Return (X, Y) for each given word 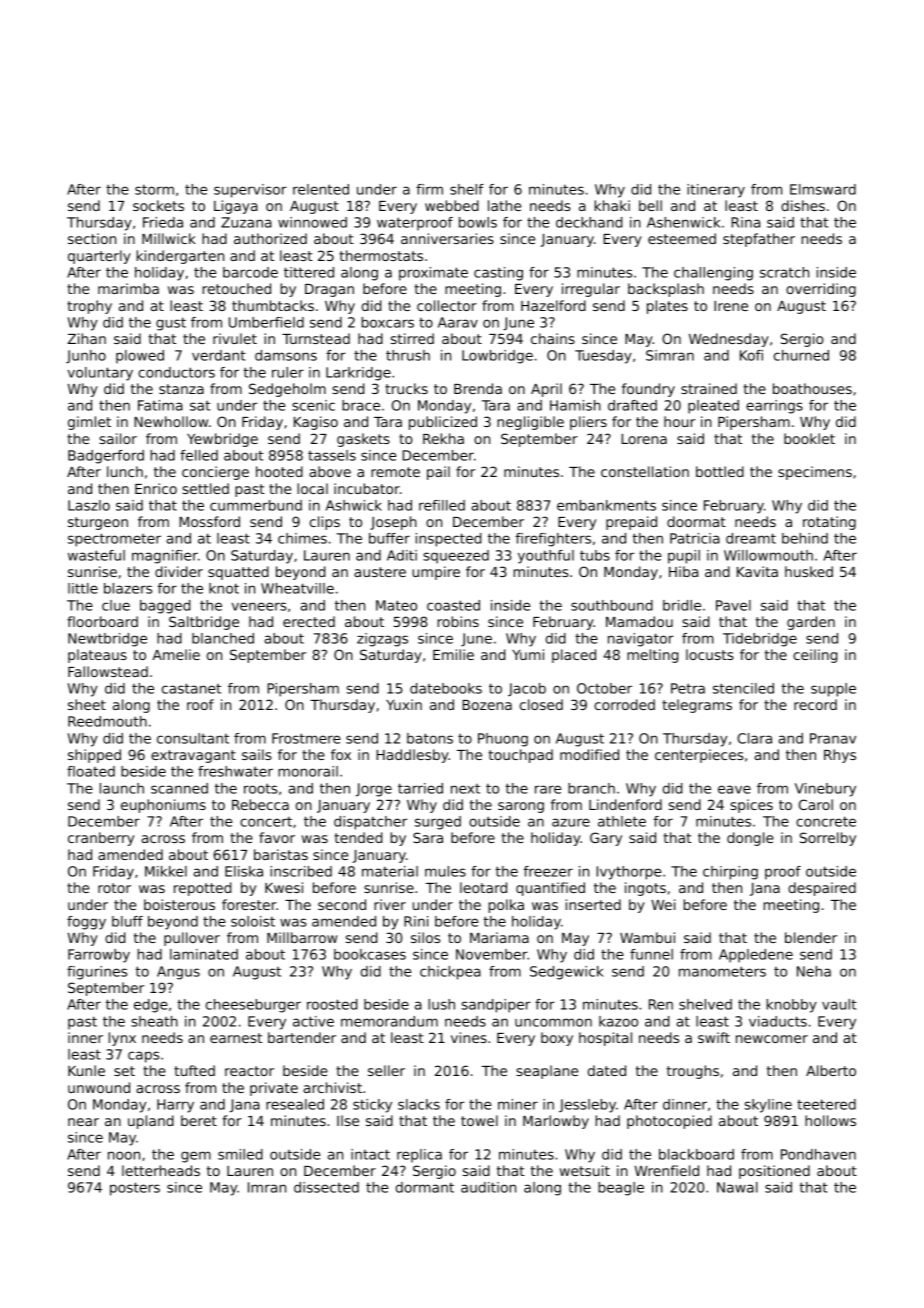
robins (458, 621)
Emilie (453, 654)
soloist (253, 921)
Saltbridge (204, 623)
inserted (593, 904)
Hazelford (553, 305)
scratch (784, 272)
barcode (250, 272)
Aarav (458, 322)
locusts (710, 654)
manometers (722, 971)
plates (667, 307)
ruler (288, 372)
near (83, 1122)
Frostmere (306, 738)
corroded (624, 704)
